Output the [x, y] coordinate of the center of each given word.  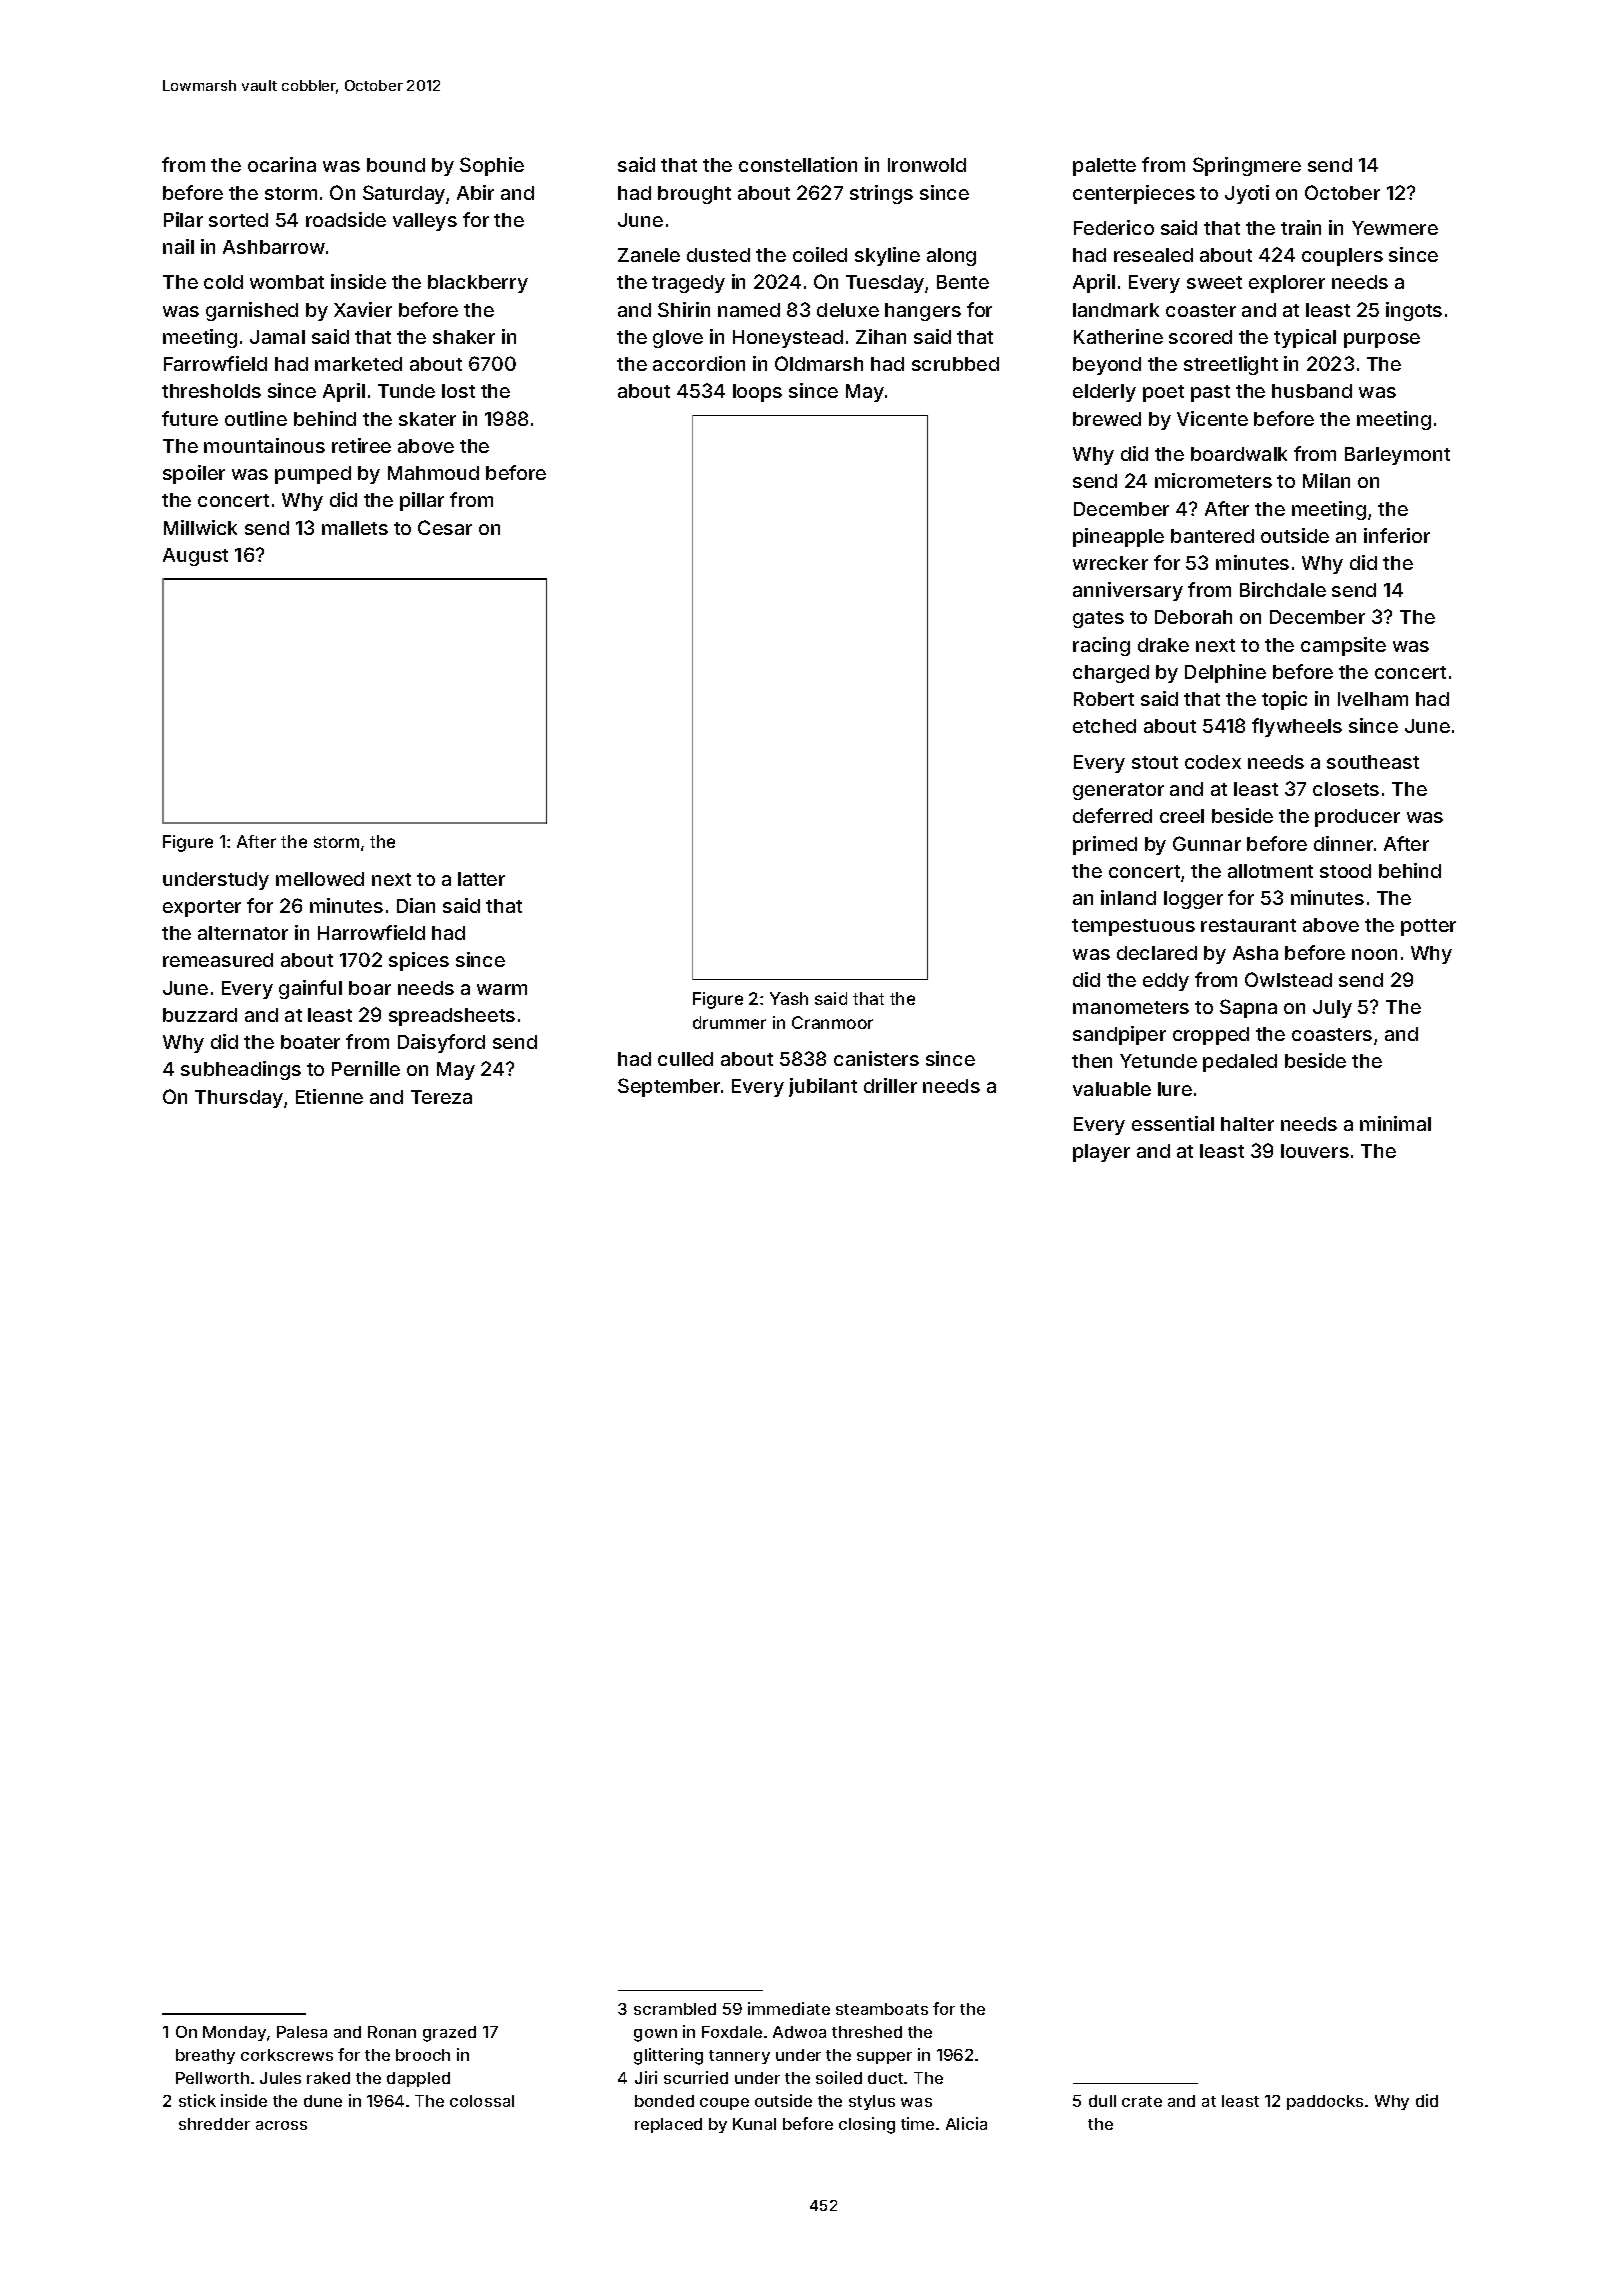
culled [685, 1059]
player [1101, 1153]
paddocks [1325, 2102]
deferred [1112, 815]
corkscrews [287, 2055]
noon [1374, 954]
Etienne [329, 1096]
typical [1305, 338]
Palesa [302, 2032]
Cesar [445, 527]
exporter [202, 908]
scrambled [675, 2009]
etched [1104, 726]
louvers [1315, 1151]
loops [757, 393]
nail [178, 246]
